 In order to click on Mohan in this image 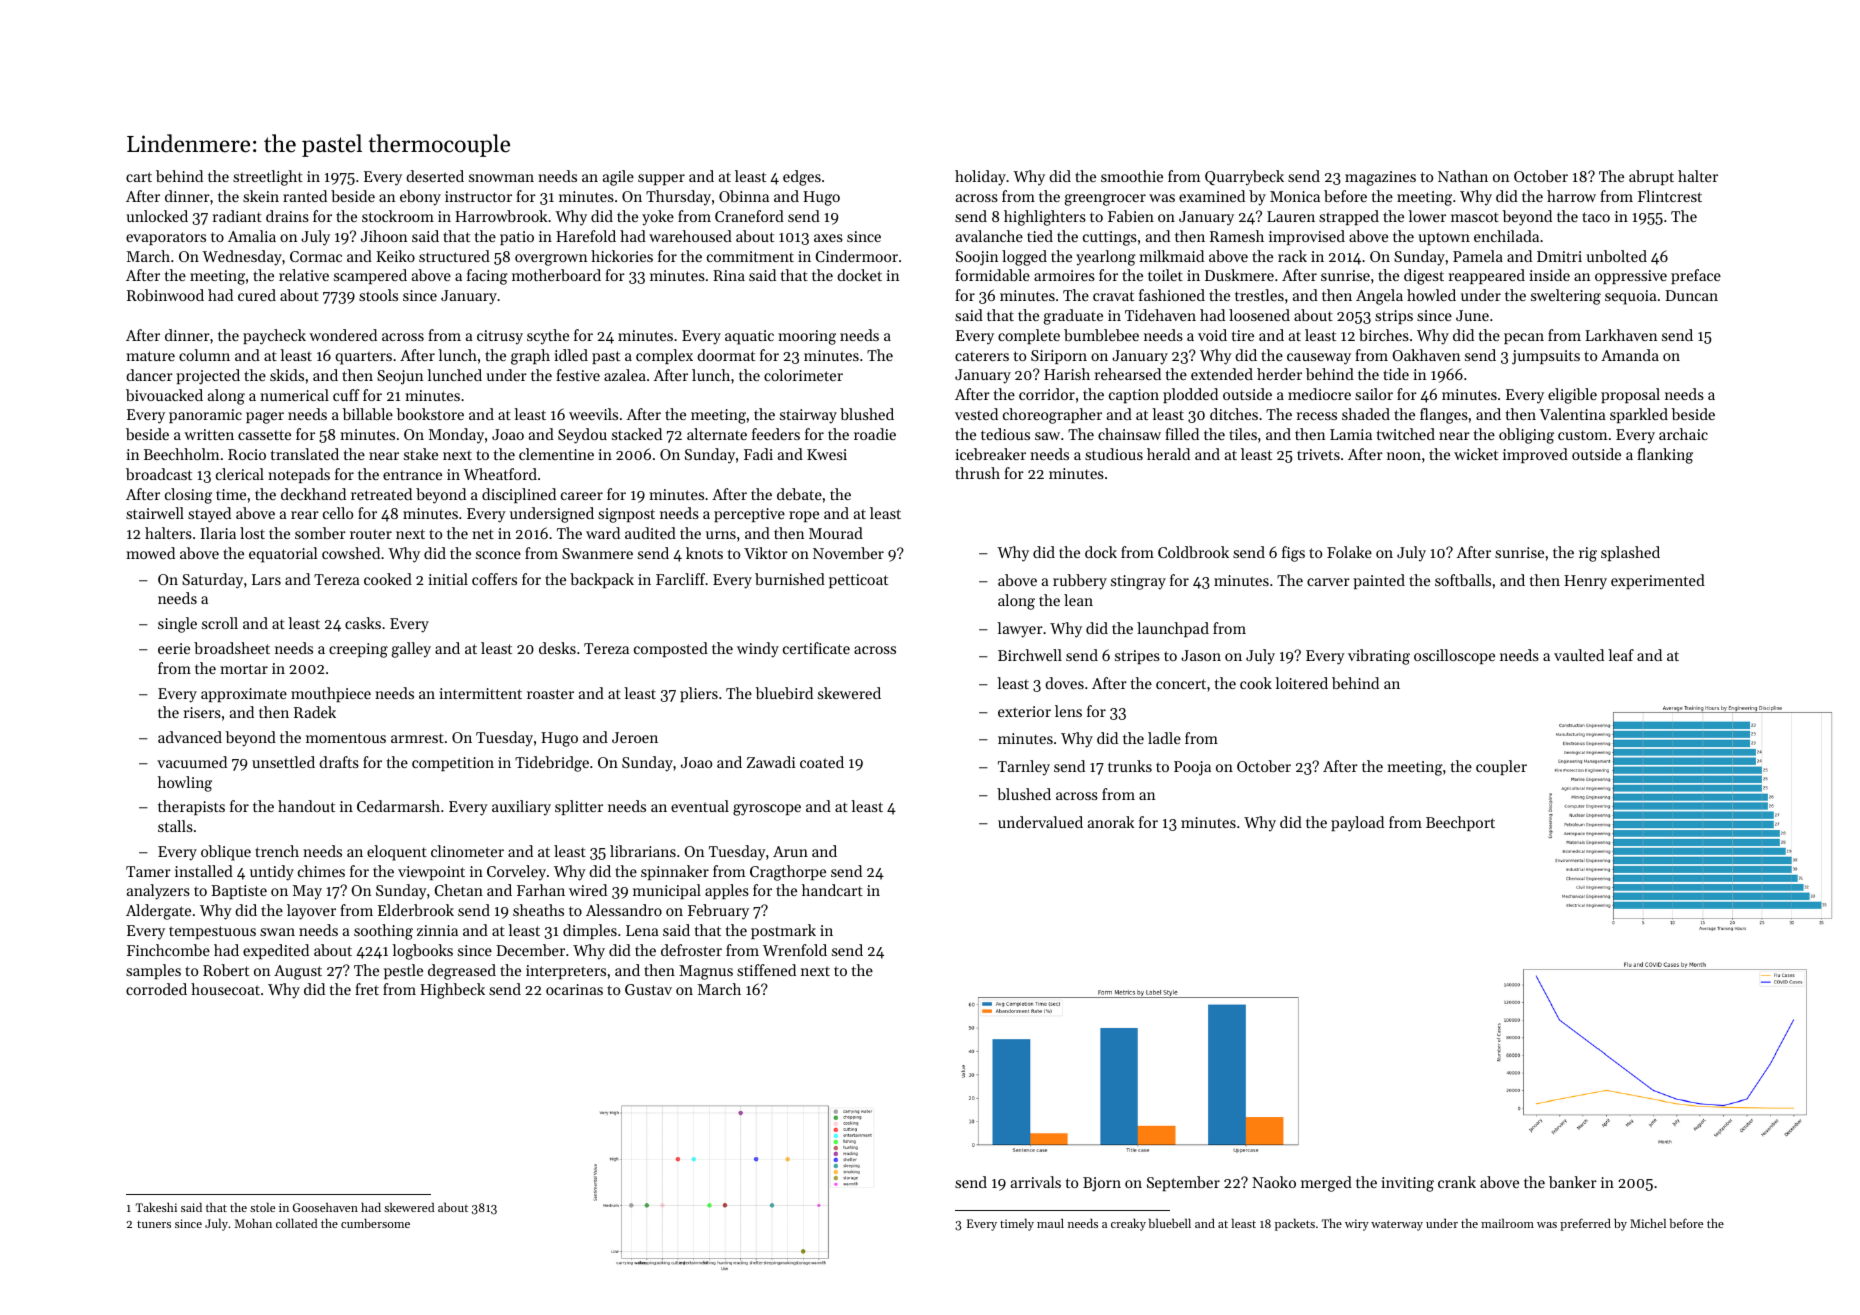, I will do `click(253, 1223)`.
